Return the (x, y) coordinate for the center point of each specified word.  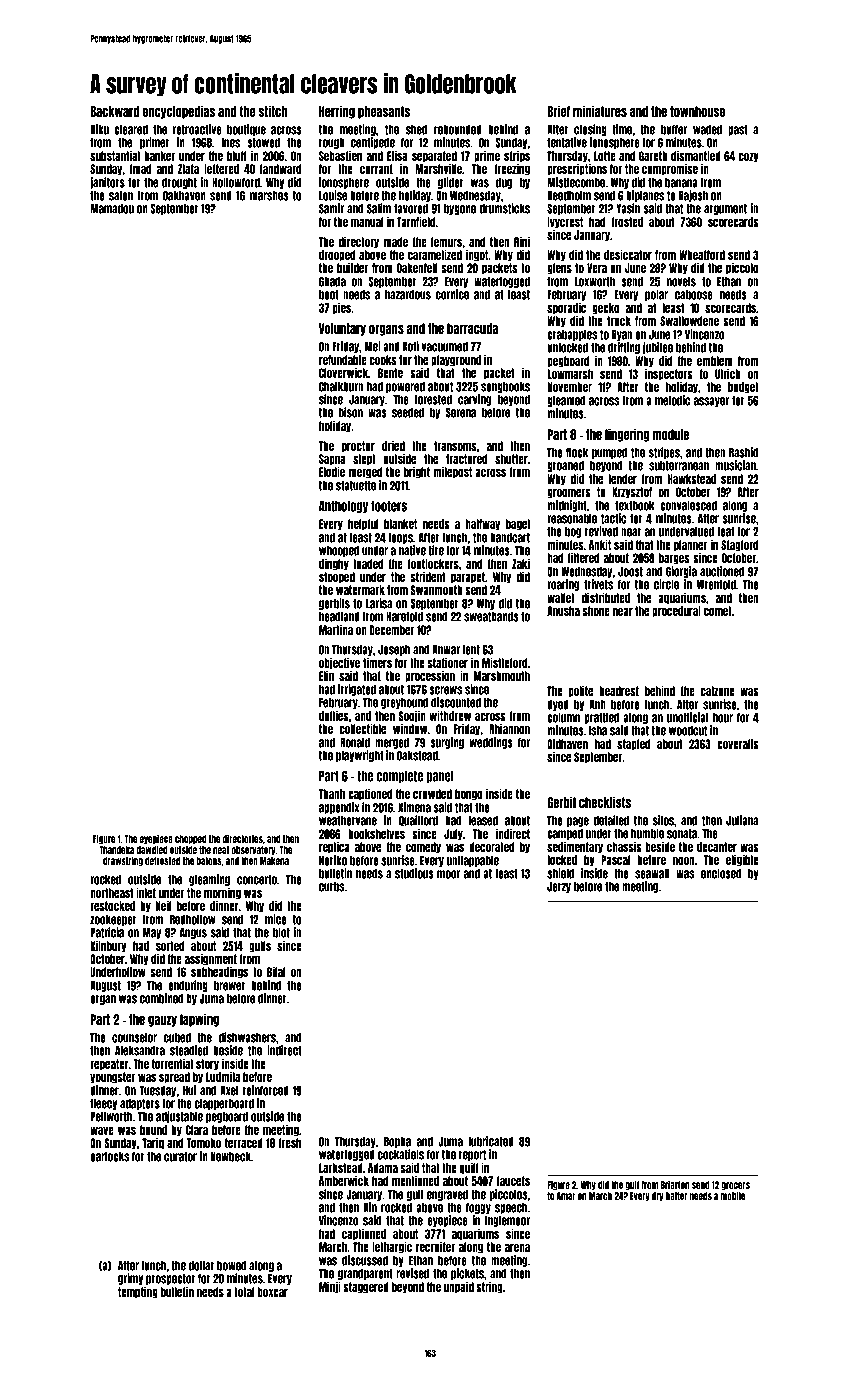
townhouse (697, 111)
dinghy (334, 564)
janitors (107, 183)
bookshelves (376, 834)
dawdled (152, 850)
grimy (130, 1279)
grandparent (365, 1274)
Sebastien (340, 155)
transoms (455, 446)
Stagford (740, 546)
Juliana (742, 820)
